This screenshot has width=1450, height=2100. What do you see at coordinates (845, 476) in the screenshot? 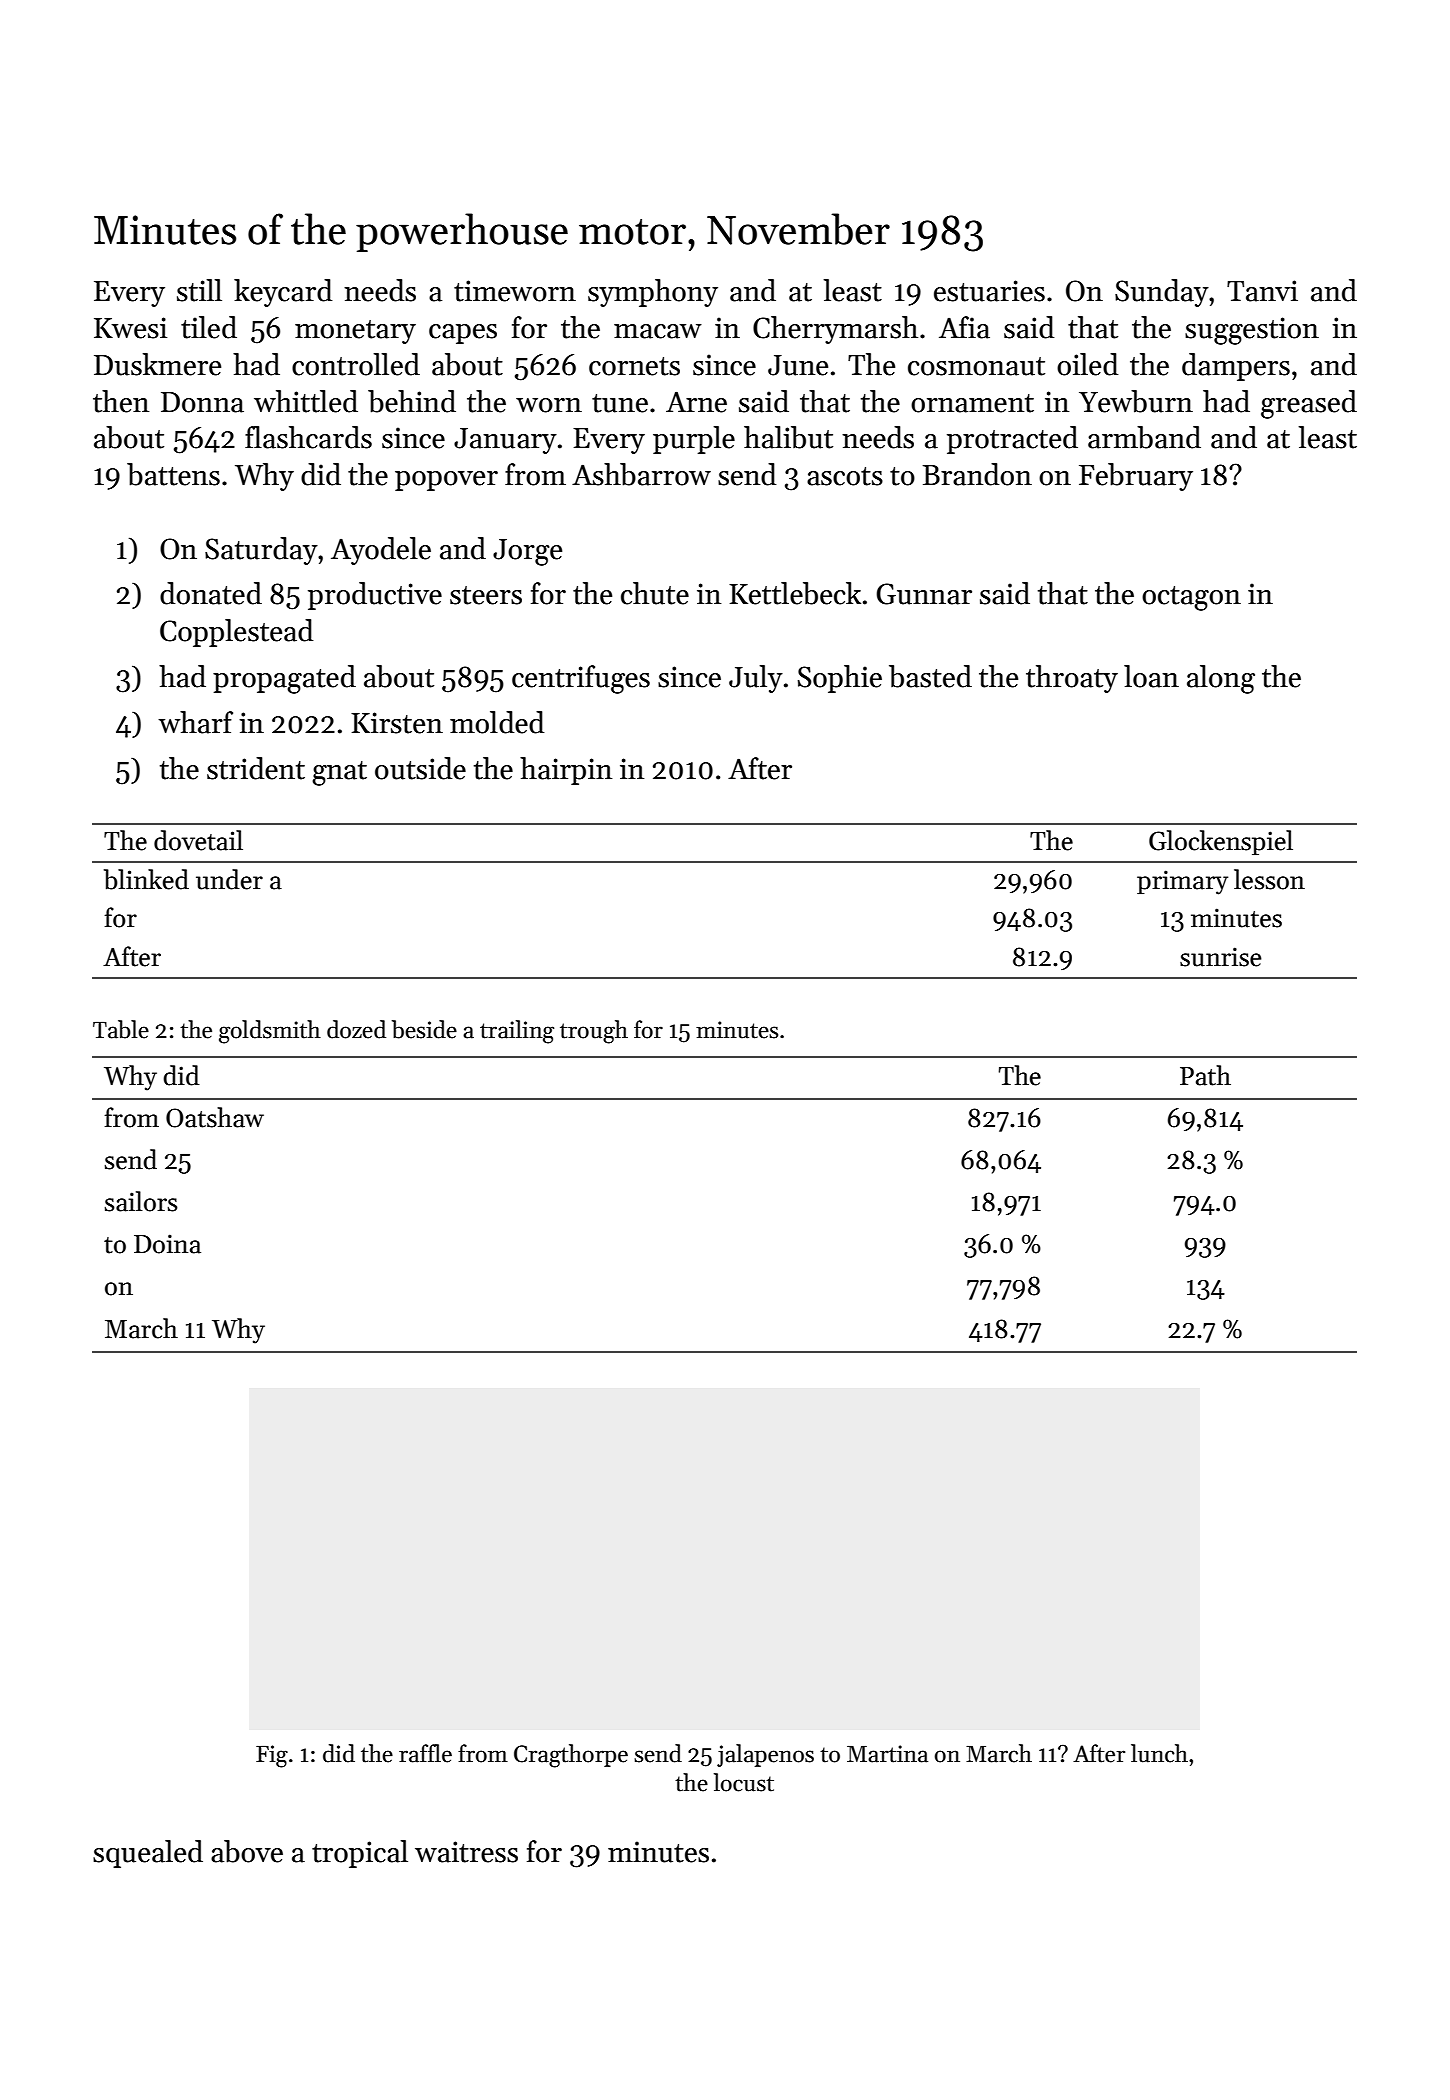
I see `ascots` at bounding box center [845, 476].
